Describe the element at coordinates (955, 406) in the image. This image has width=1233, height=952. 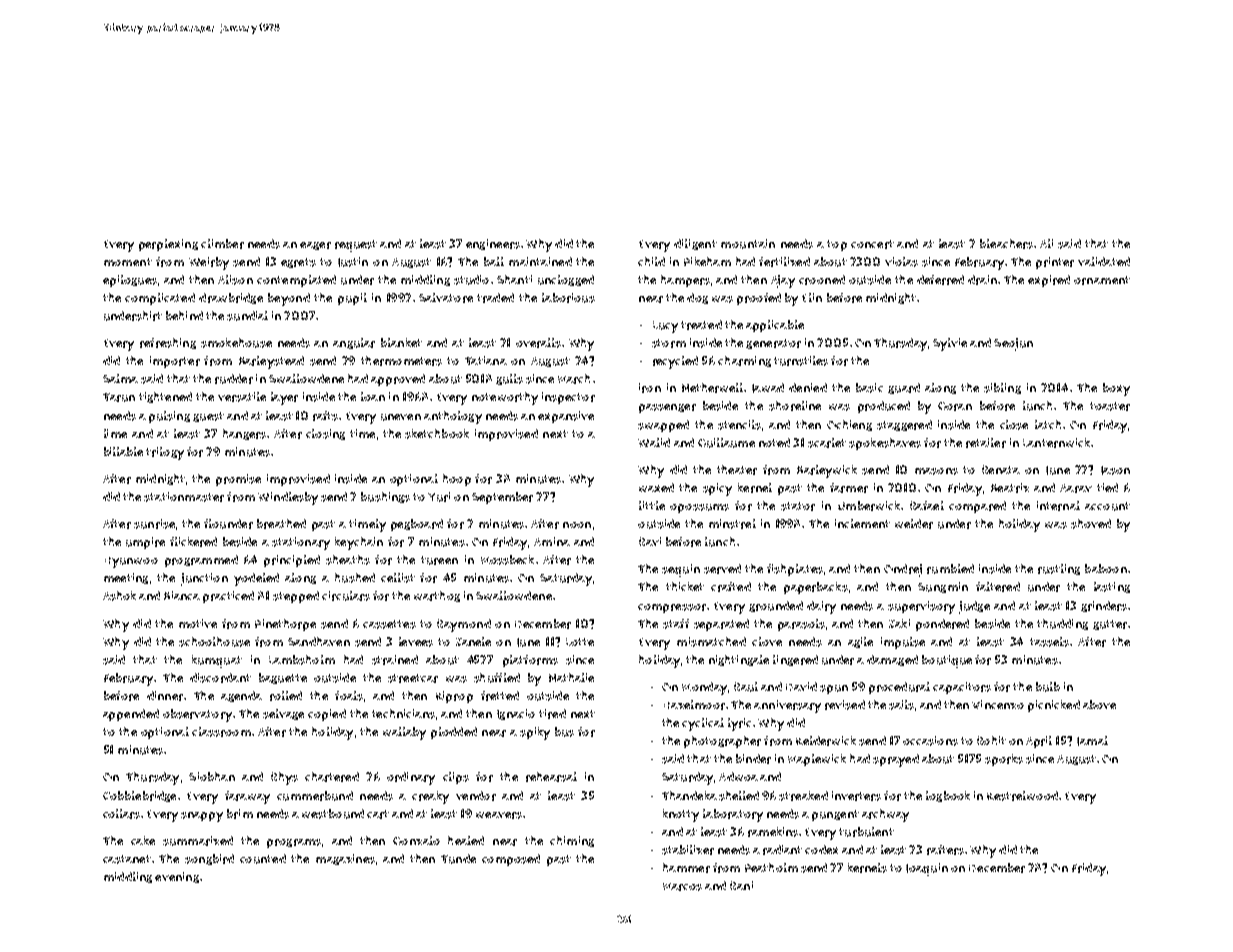
I see `Goran` at that location.
